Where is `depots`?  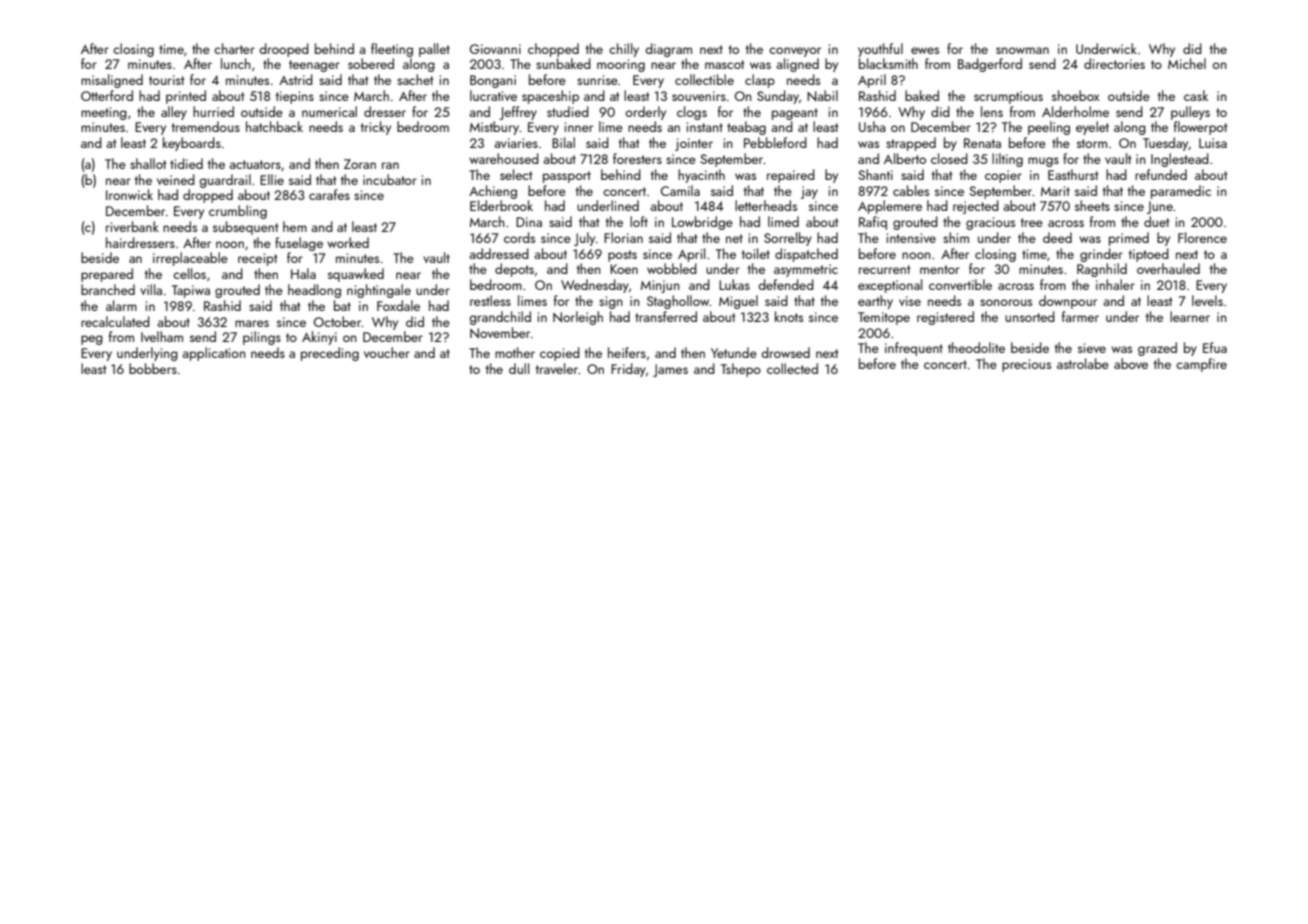
depots is located at coordinates (514, 270).
